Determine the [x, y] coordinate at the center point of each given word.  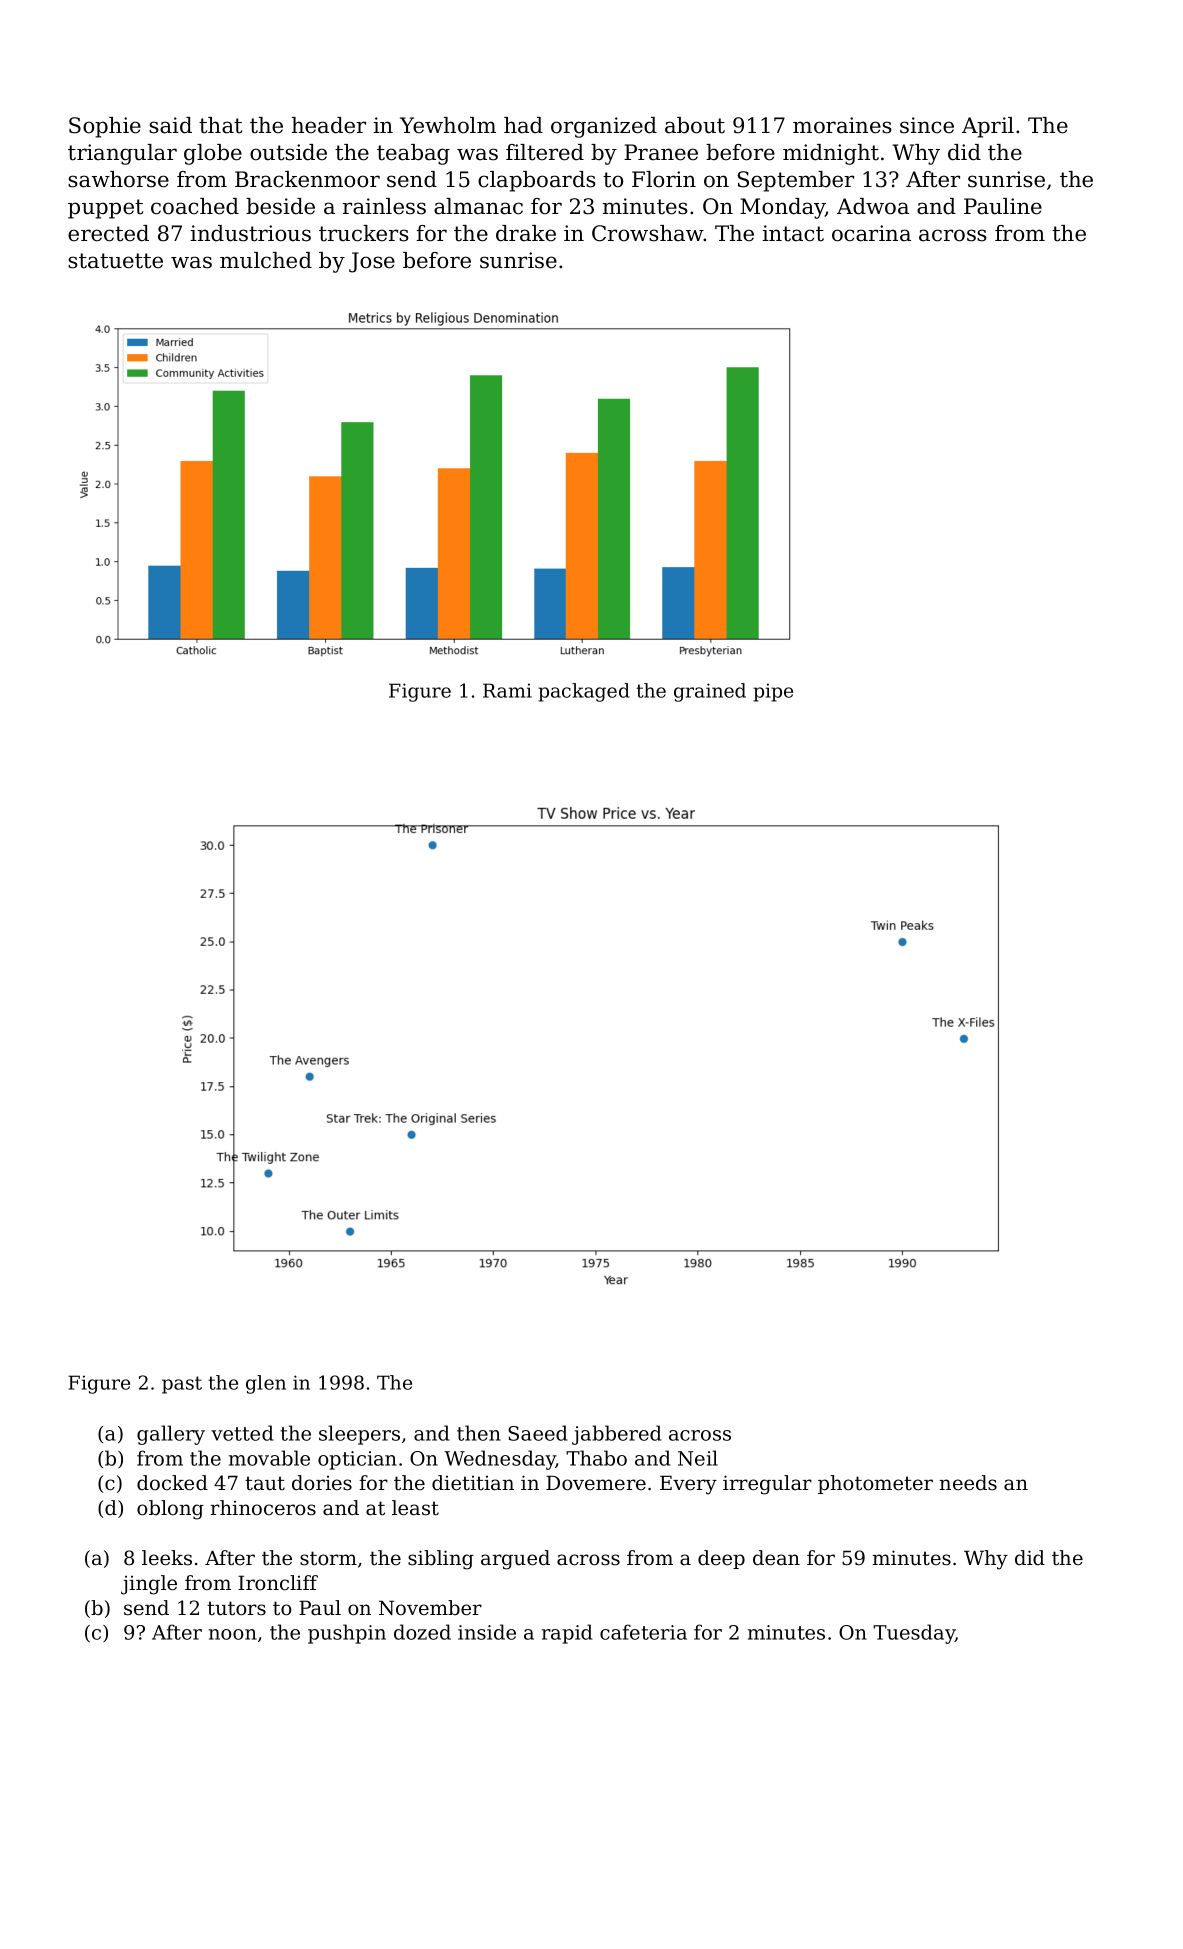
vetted [242, 1433]
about [695, 125]
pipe [773, 692]
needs [968, 1483]
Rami [507, 690]
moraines [842, 125]
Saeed [537, 1433]
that [220, 125]
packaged [584, 692]
